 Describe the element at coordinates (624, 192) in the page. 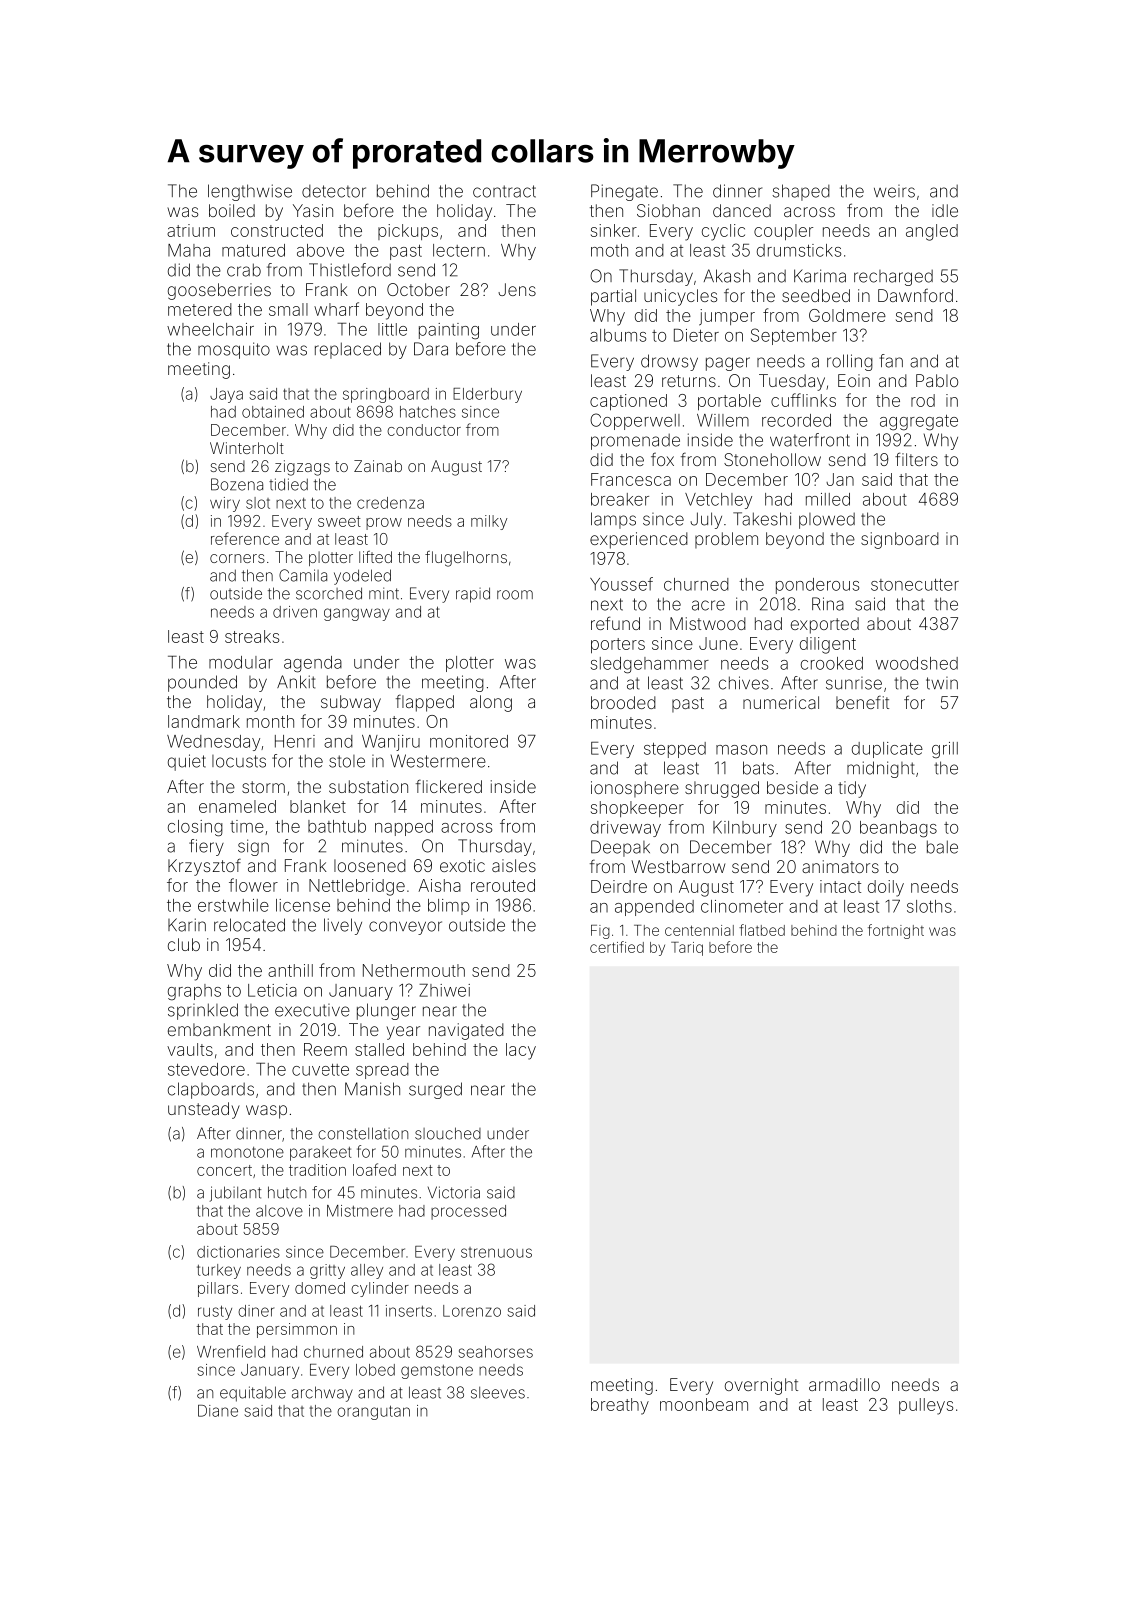

I see `Pinegate` at that location.
